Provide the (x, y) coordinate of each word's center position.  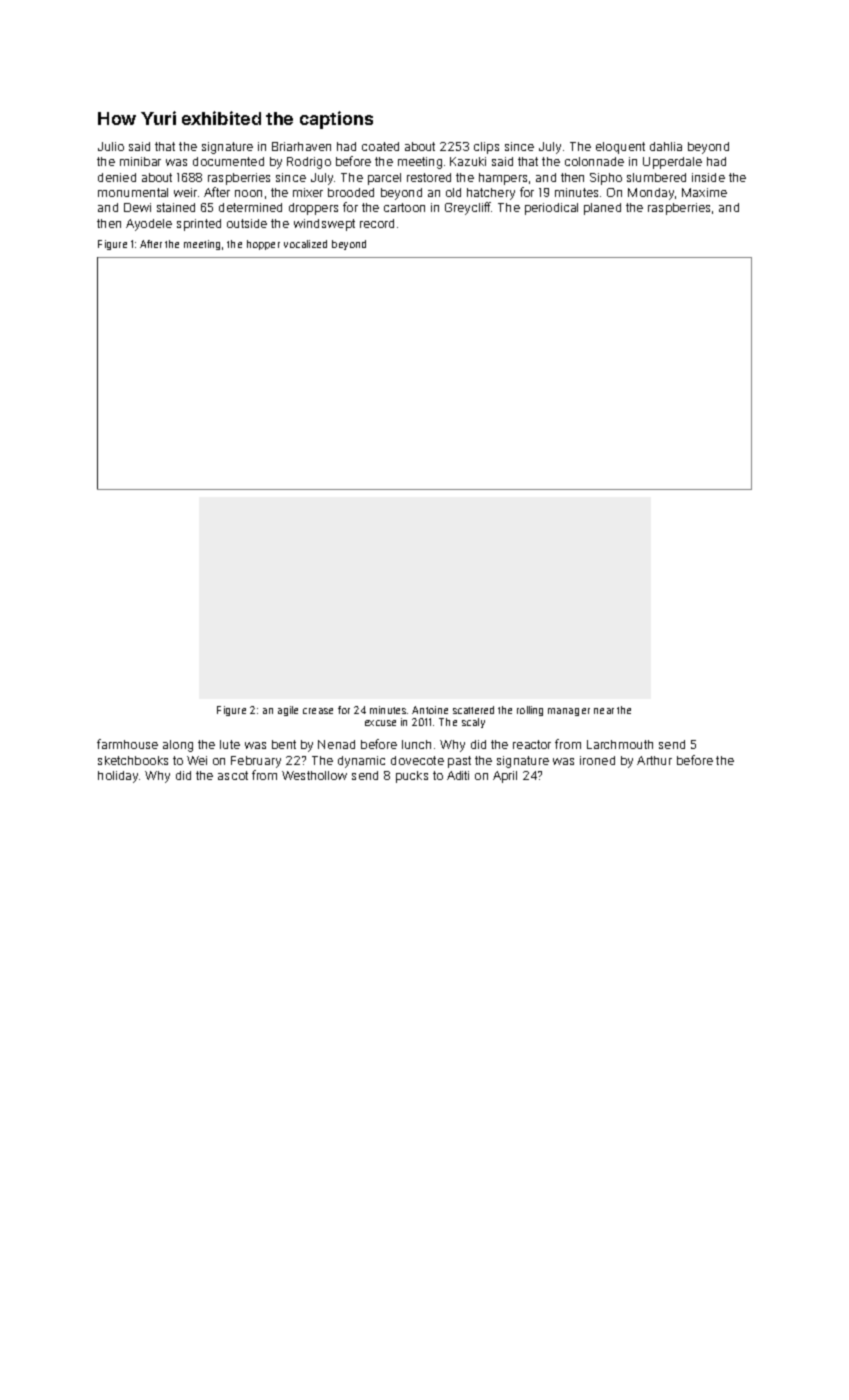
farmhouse (127, 744)
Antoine (430, 710)
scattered (473, 710)
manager (569, 712)
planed (602, 209)
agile (288, 711)
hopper (263, 245)
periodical (551, 209)
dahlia (666, 146)
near (604, 711)
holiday (118, 777)
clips (486, 148)
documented (228, 161)
